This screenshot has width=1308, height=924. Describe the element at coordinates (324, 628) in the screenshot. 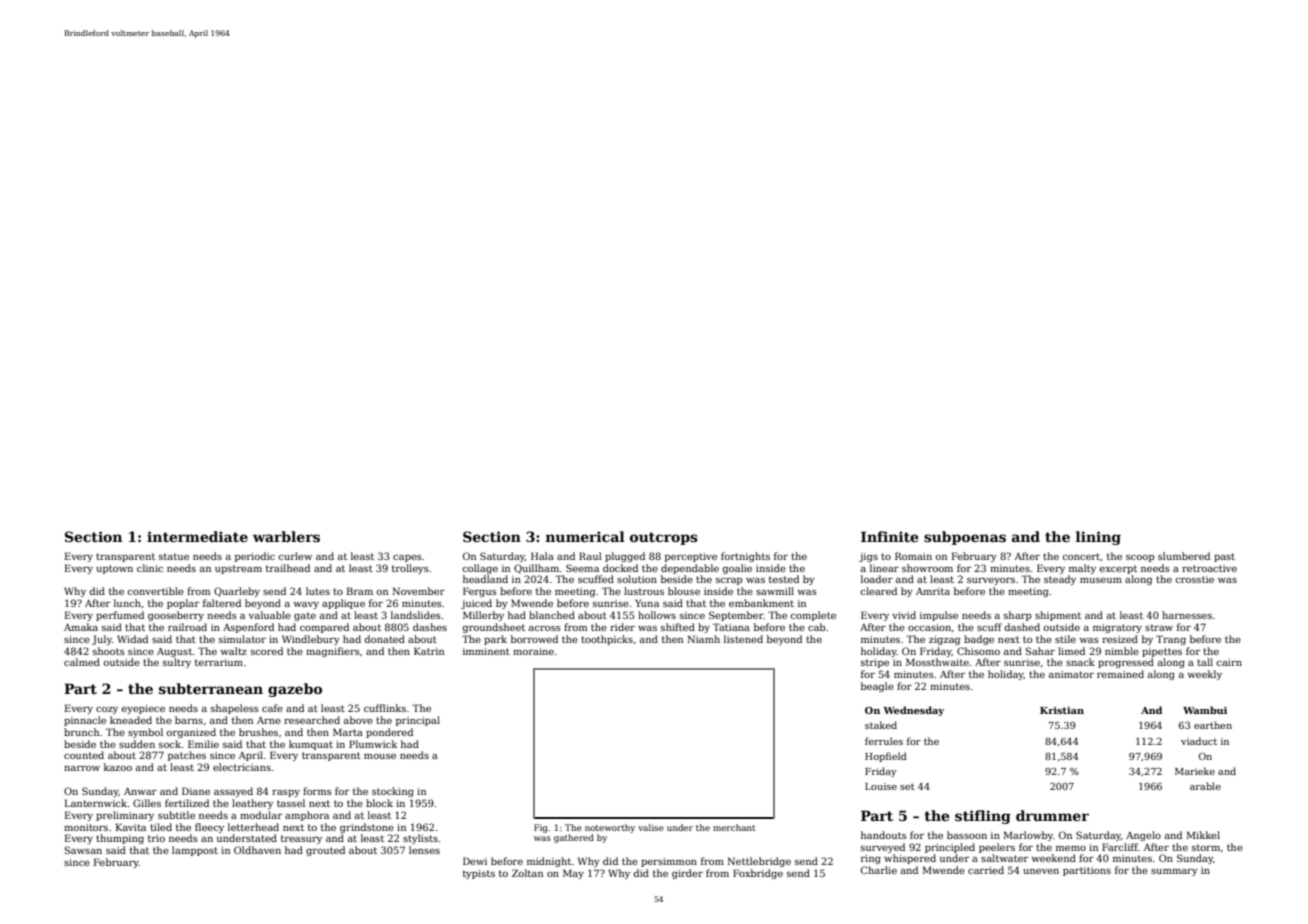

I see `compared` at that location.
